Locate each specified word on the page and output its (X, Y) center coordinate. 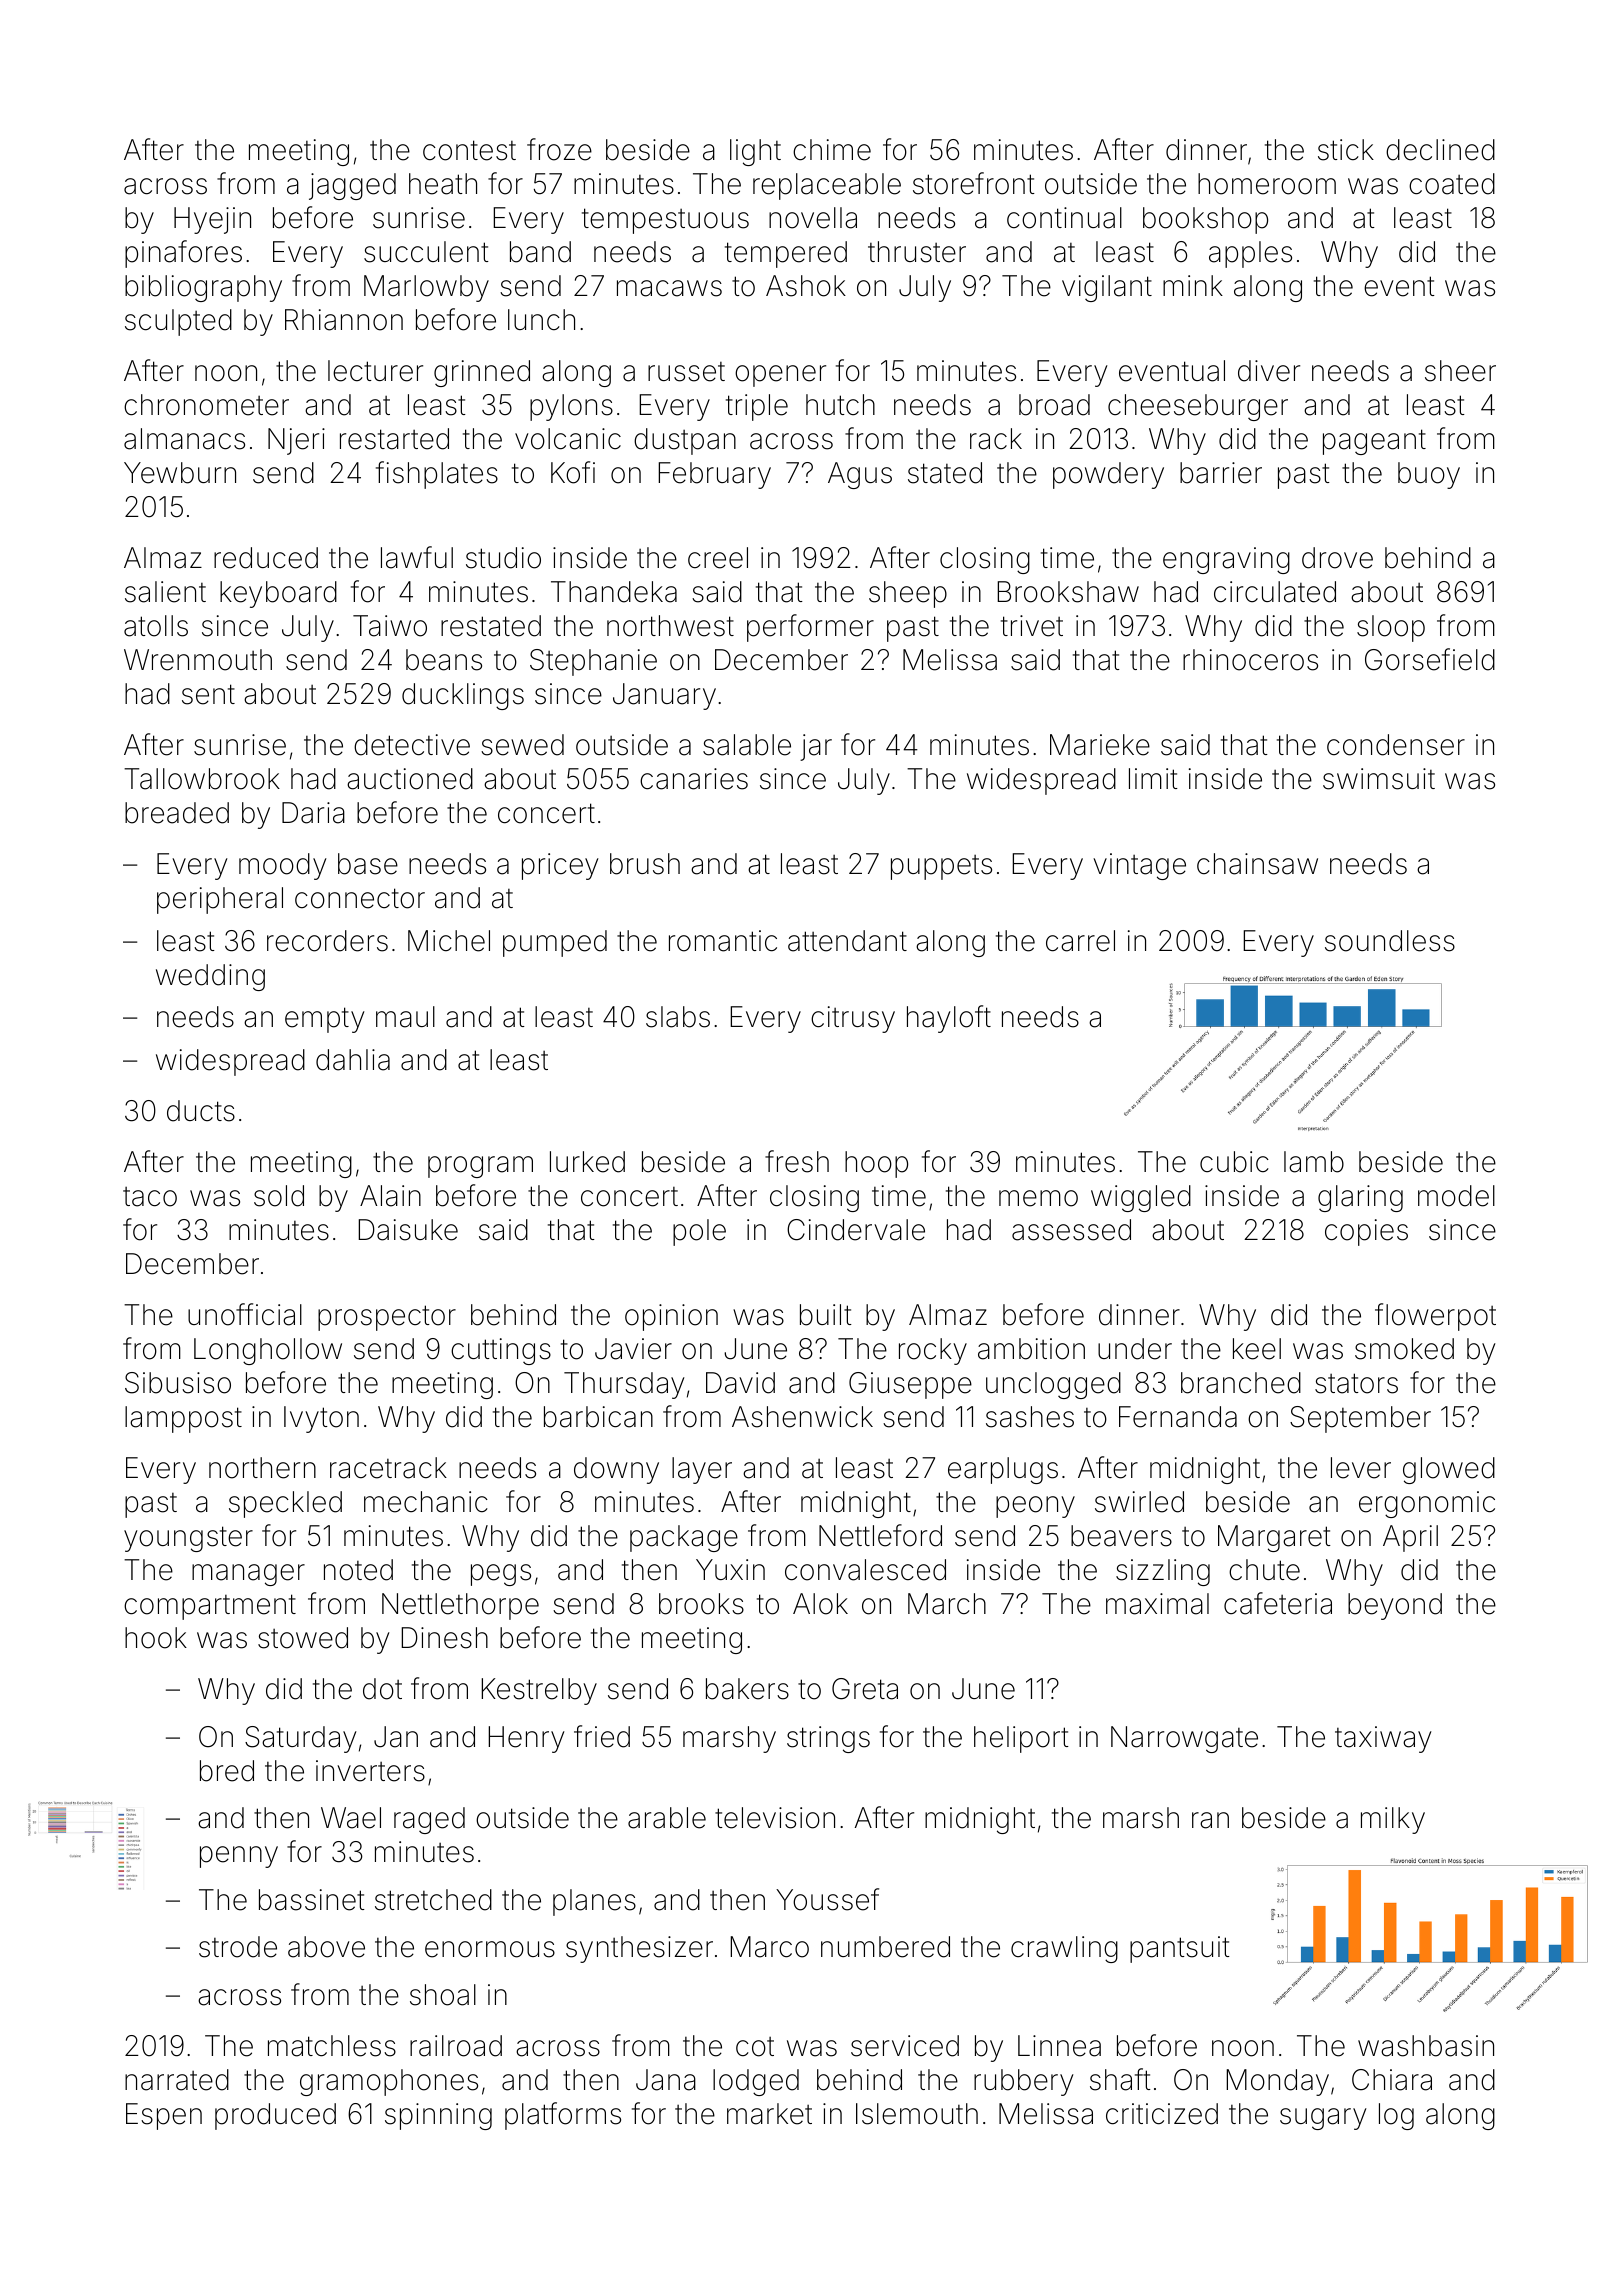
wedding (210, 977)
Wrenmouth (198, 660)
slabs (678, 1017)
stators (1356, 1383)
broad (1054, 405)
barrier (1221, 473)
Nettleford (880, 1535)
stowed (303, 1638)
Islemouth (917, 2114)
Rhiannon (344, 320)
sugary (1323, 2119)
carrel (1080, 941)
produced (275, 2116)
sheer (1460, 371)
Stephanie (593, 662)
